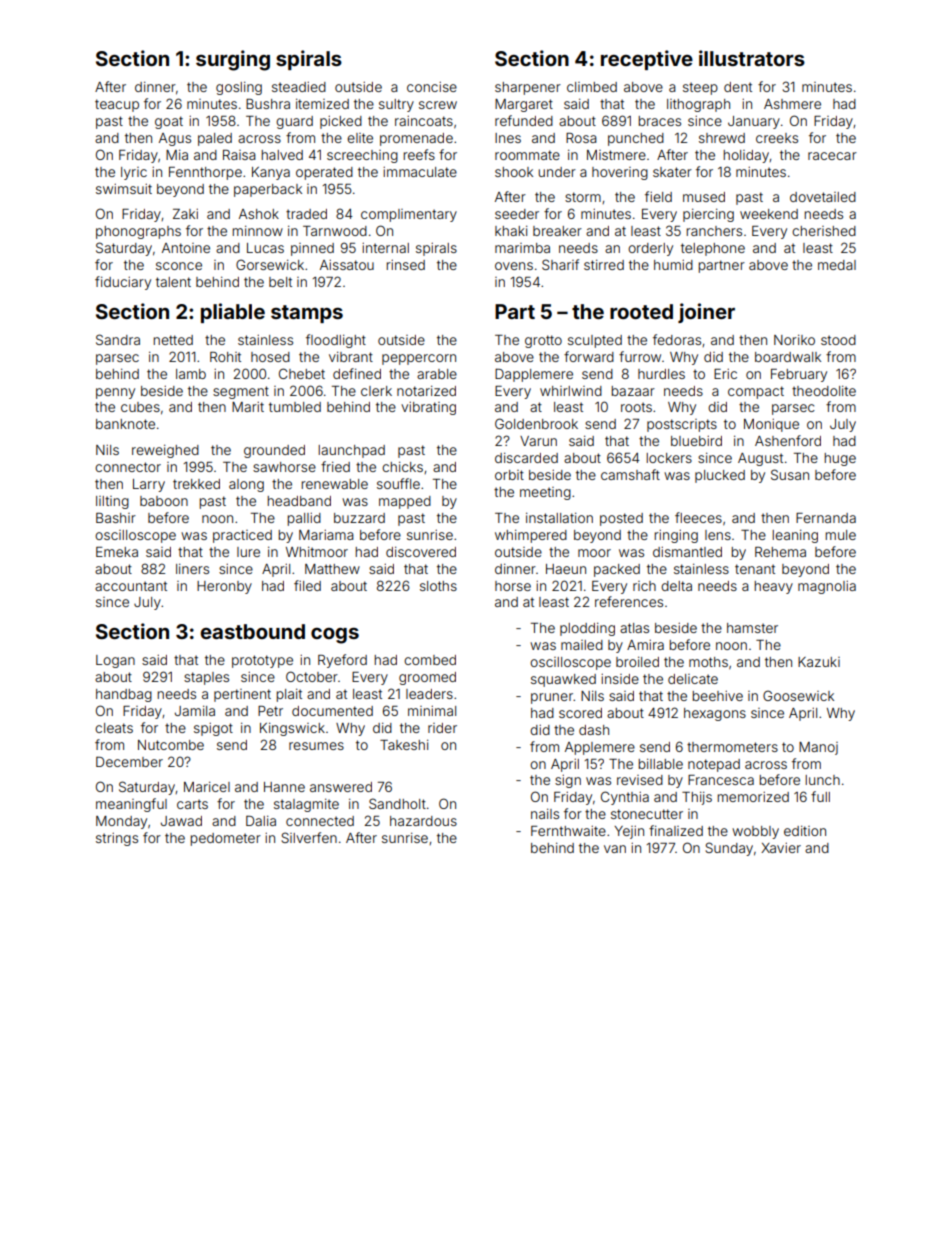 The height and width of the document is (1233, 952). Describe the element at coordinates (827, 587) in the document. I see `magnolia` at that location.
